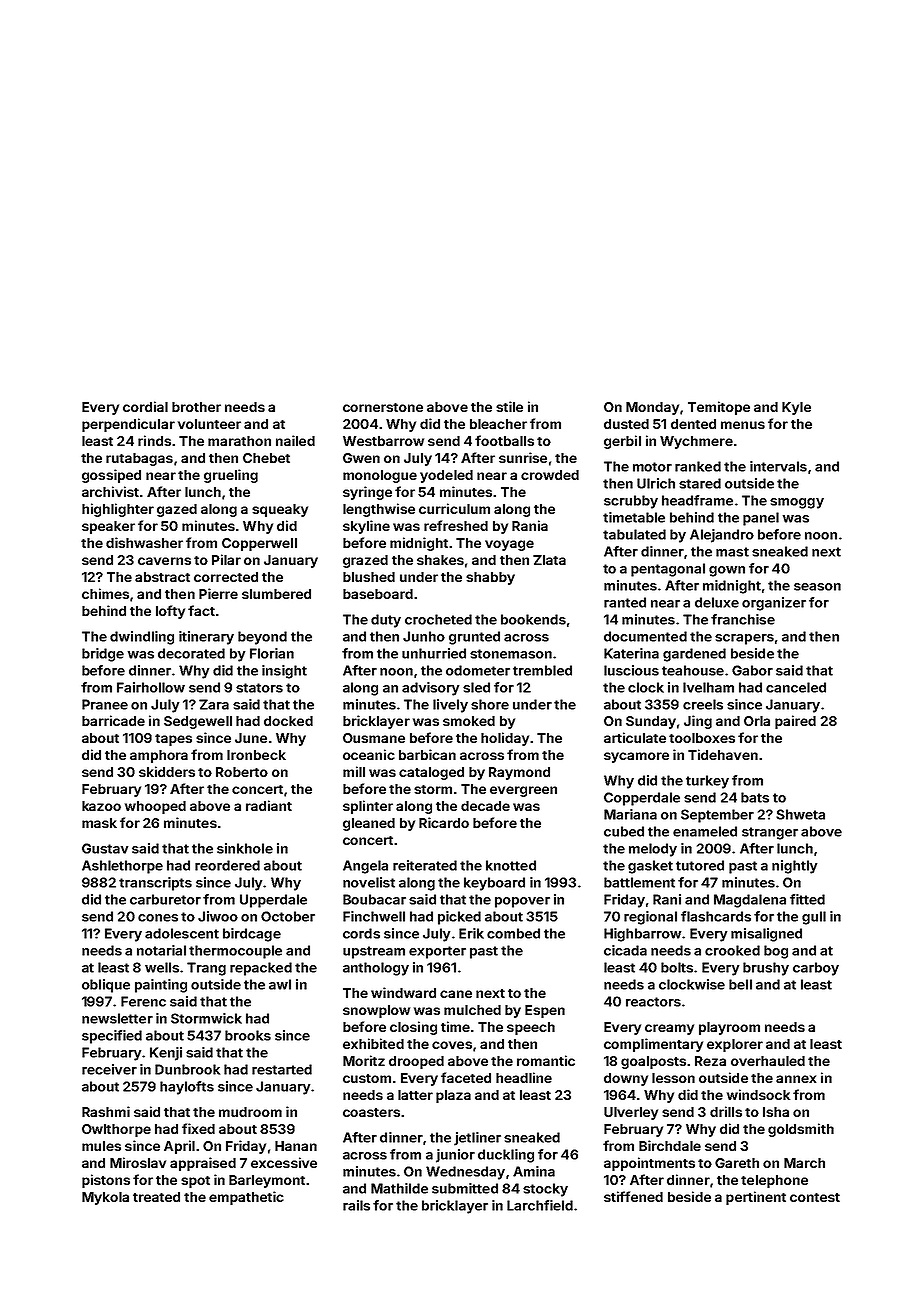 The width and height of the image is (924, 1308). I want to click on reordered, so click(227, 865).
